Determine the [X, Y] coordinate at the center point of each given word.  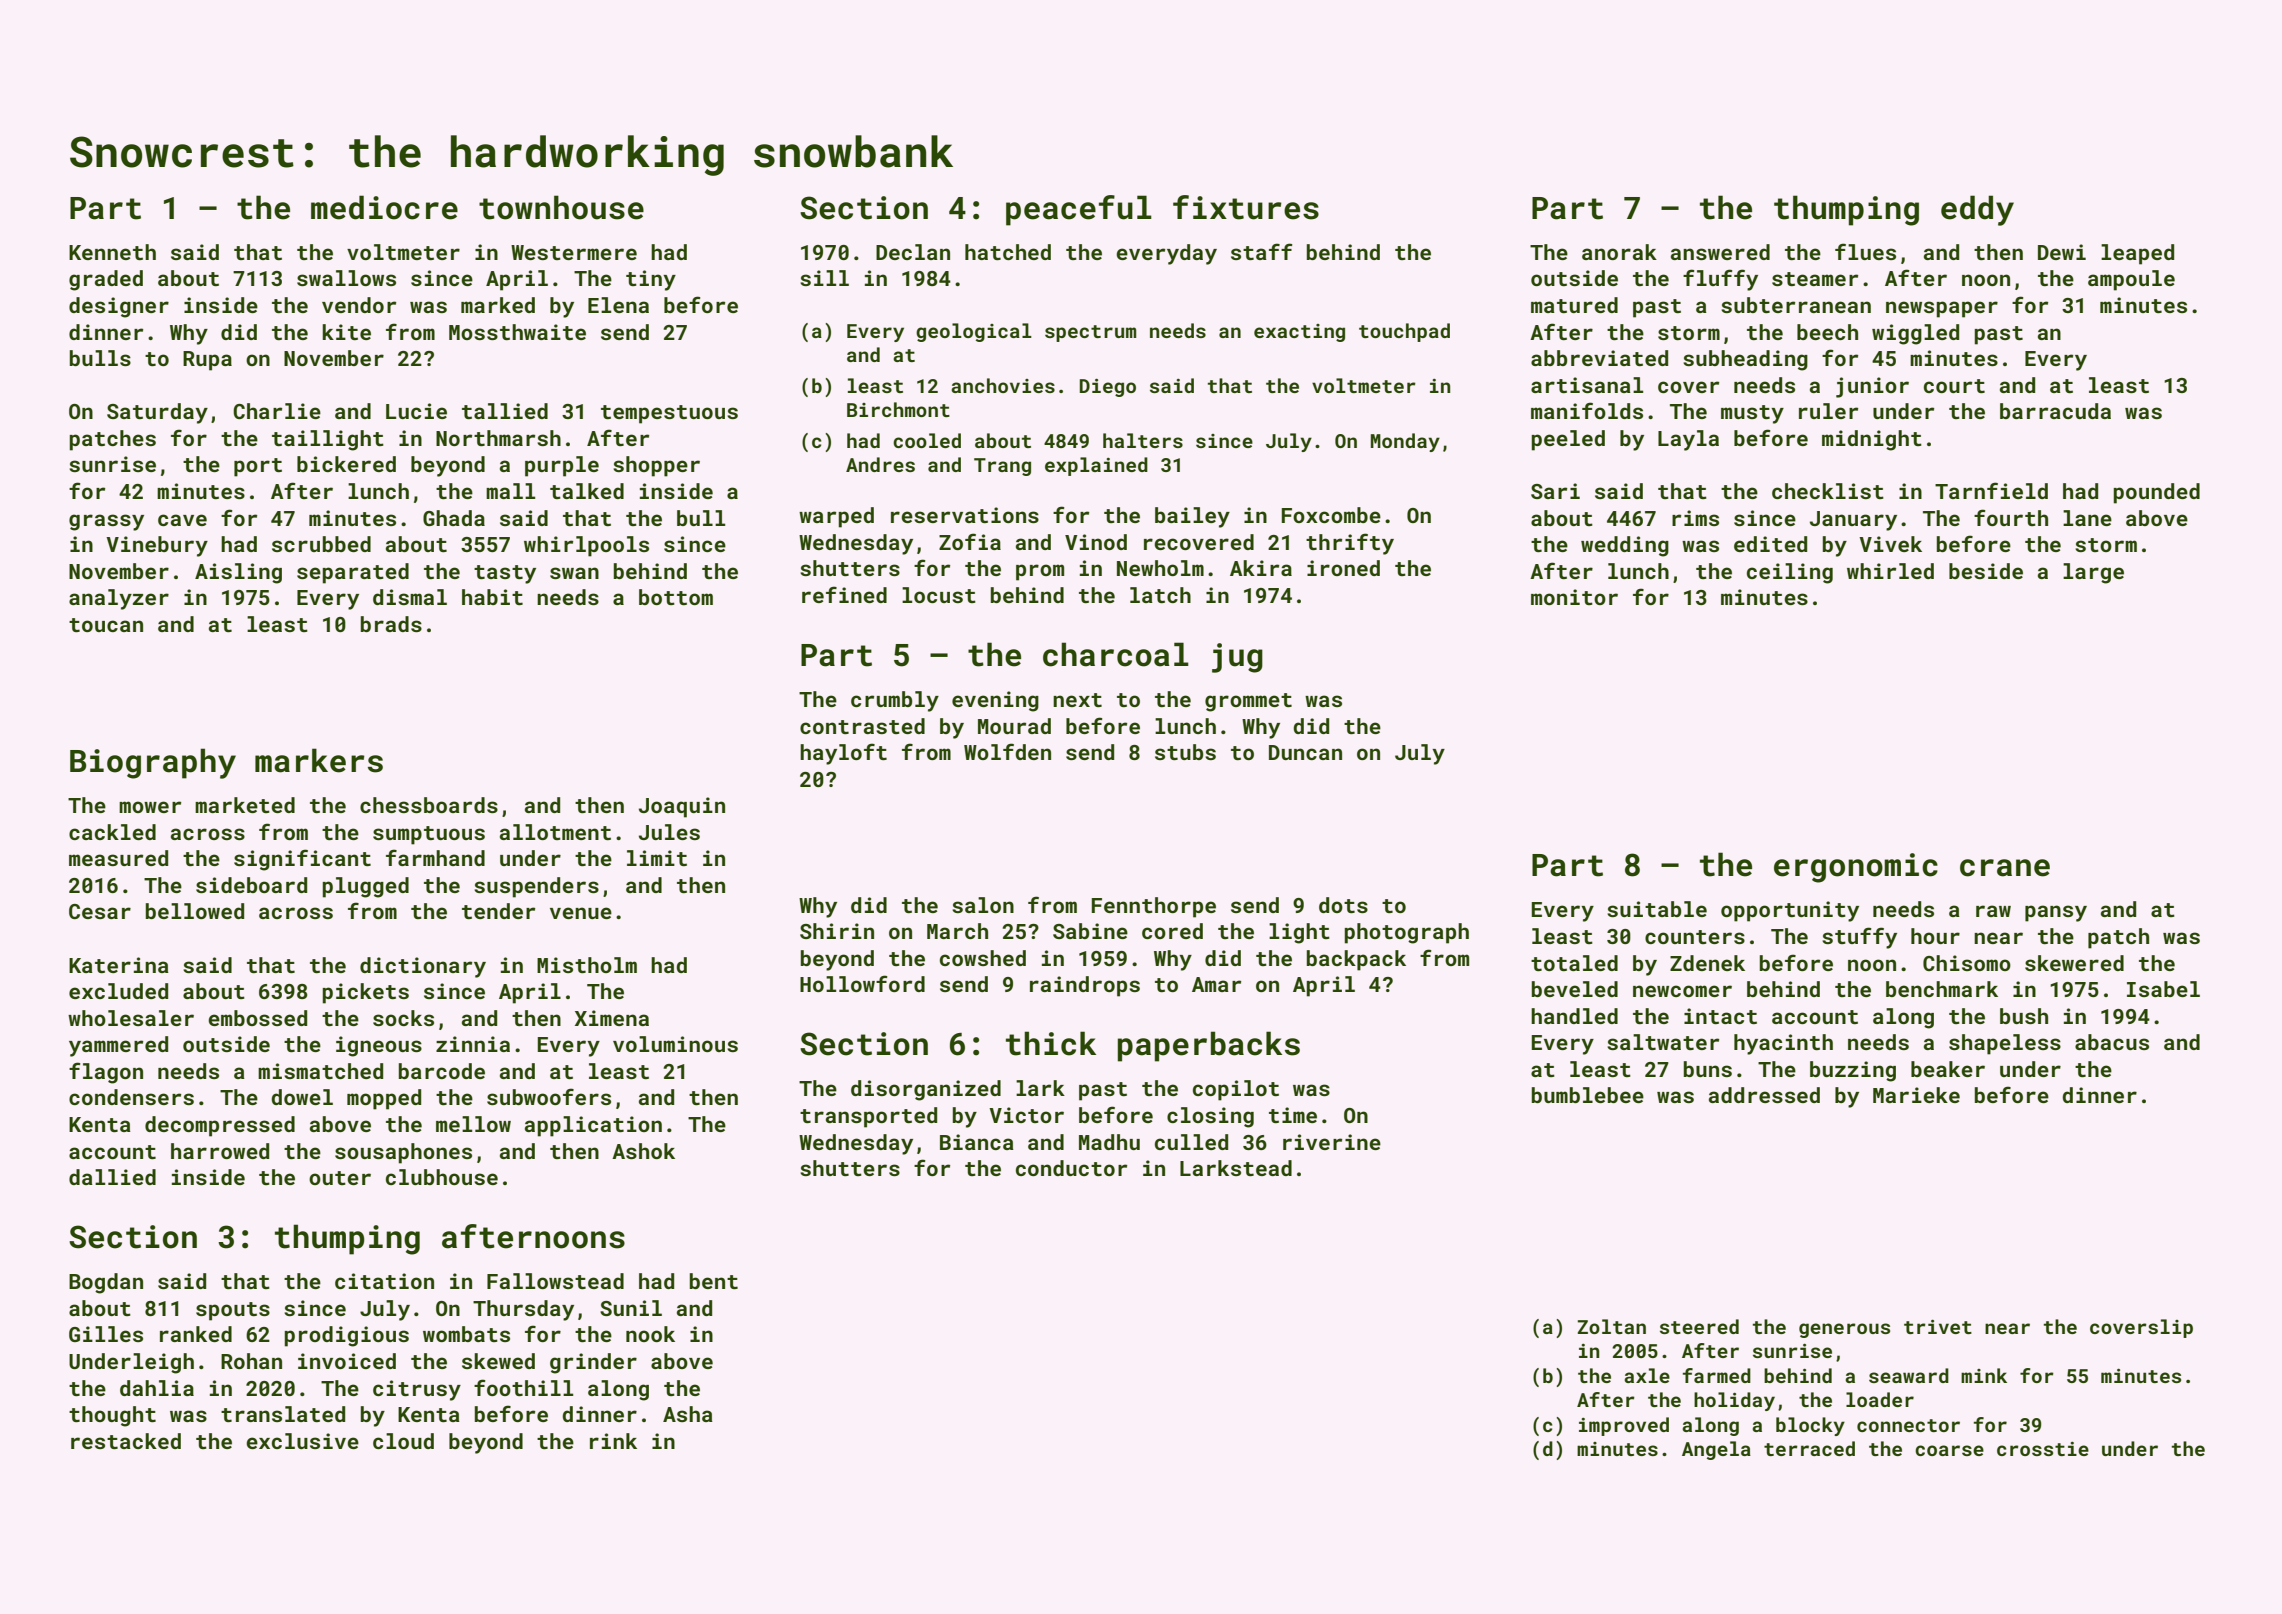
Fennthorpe [1154, 907]
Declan [913, 252]
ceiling [1790, 573]
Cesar [100, 911]
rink [613, 1441]
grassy [106, 522]
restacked [126, 1441]
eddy [1977, 210]
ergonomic [1856, 868]
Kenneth [112, 252]
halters [1143, 440]
